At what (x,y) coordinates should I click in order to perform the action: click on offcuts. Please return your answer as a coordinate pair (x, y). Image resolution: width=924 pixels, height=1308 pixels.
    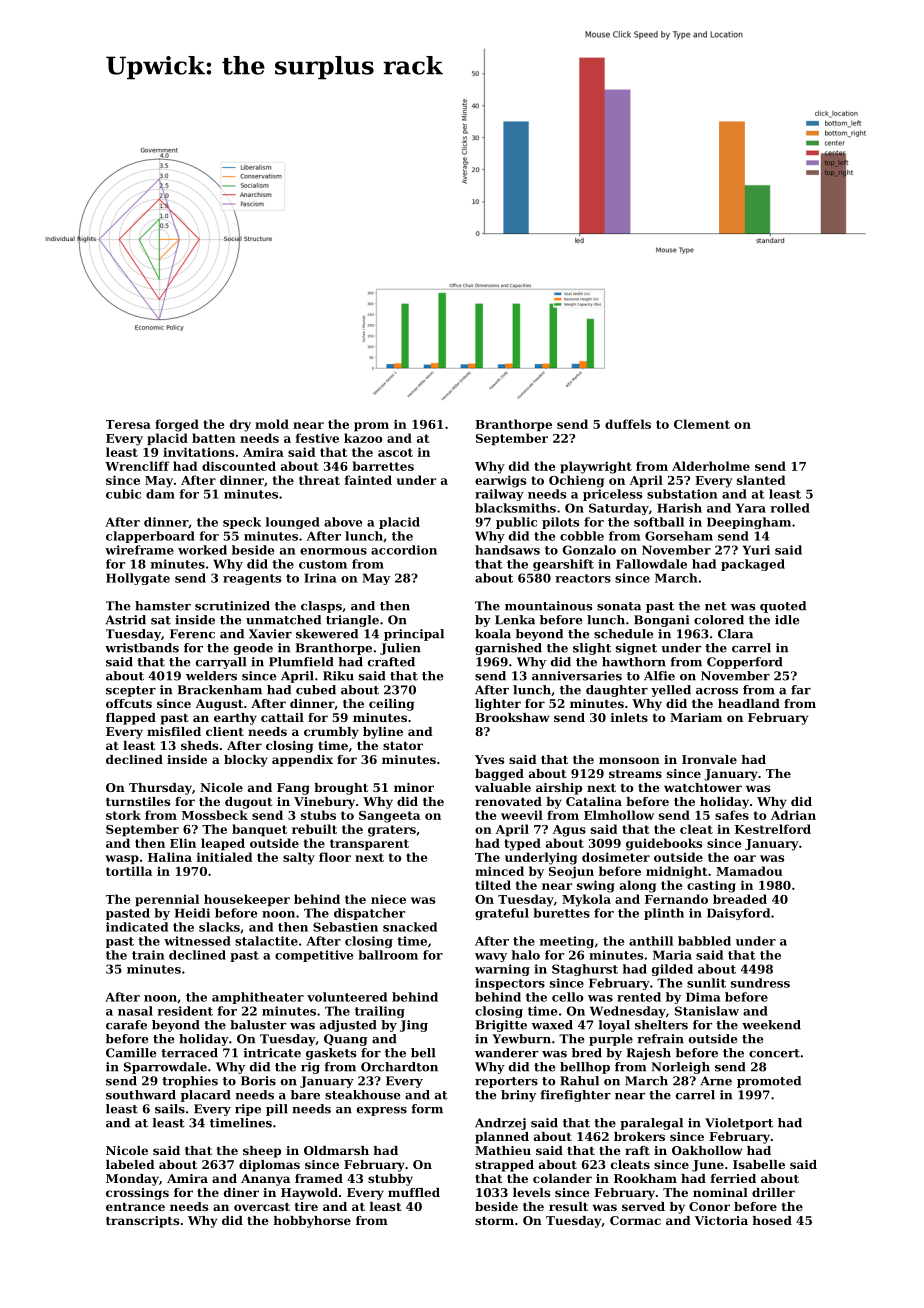
    Looking at the image, I should click on (129, 703).
